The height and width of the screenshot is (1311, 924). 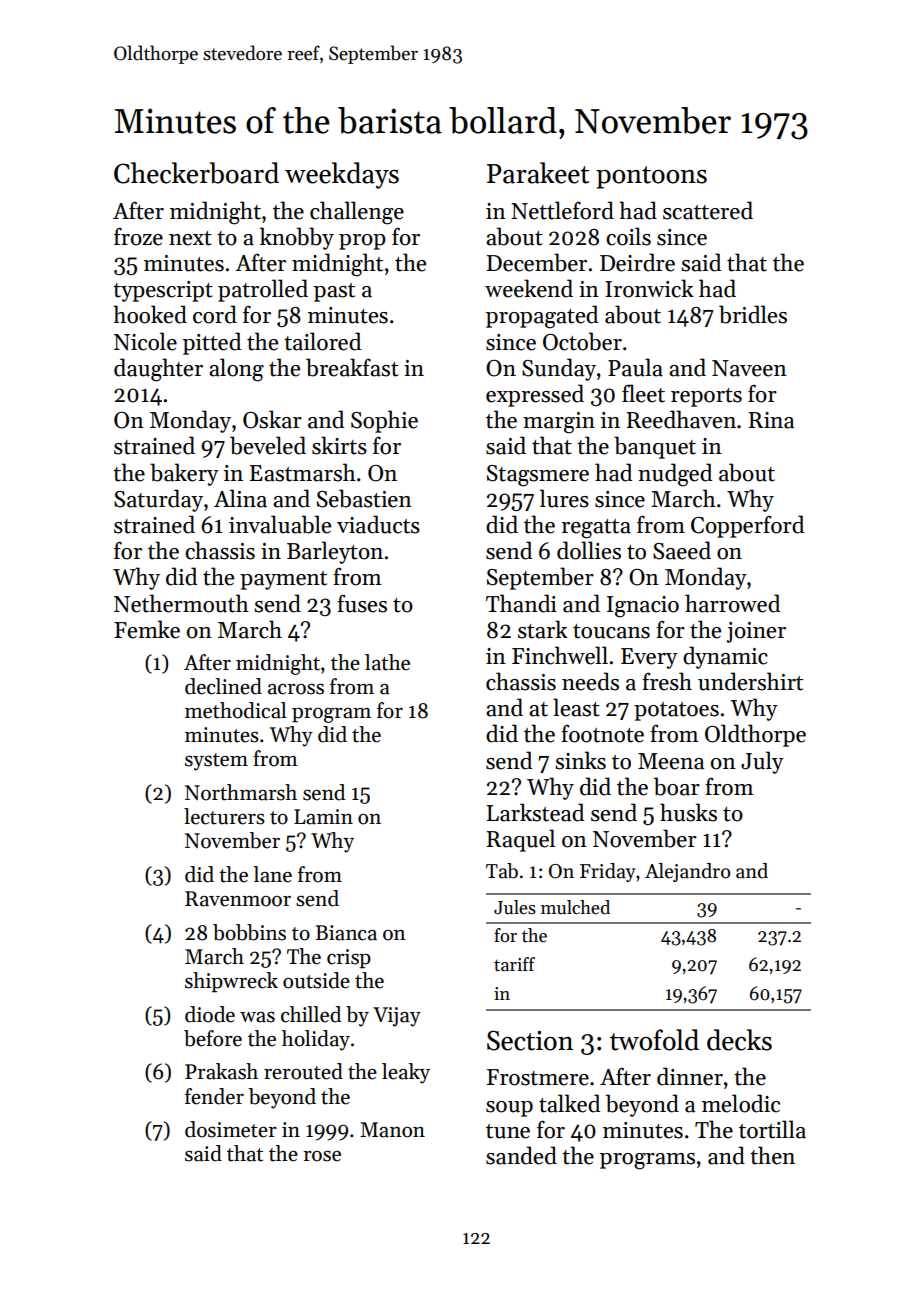 I want to click on Alejandro, so click(x=688, y=872).
